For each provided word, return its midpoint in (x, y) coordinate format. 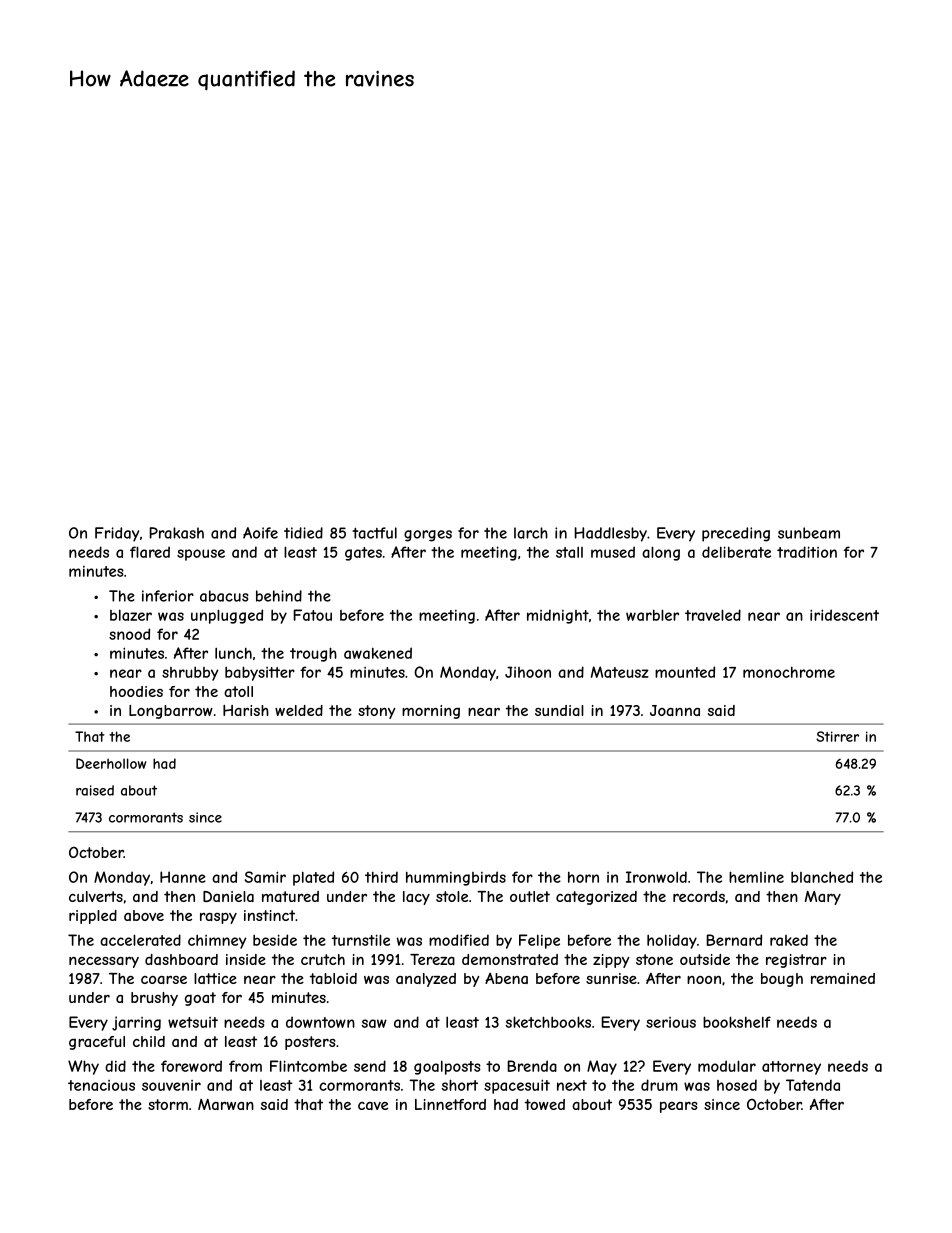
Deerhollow (111, 763)
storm (168, 1104)
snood (129, 634)
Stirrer (837, 736)
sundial (559, 710)
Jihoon (528, 672)
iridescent (844, 615)
